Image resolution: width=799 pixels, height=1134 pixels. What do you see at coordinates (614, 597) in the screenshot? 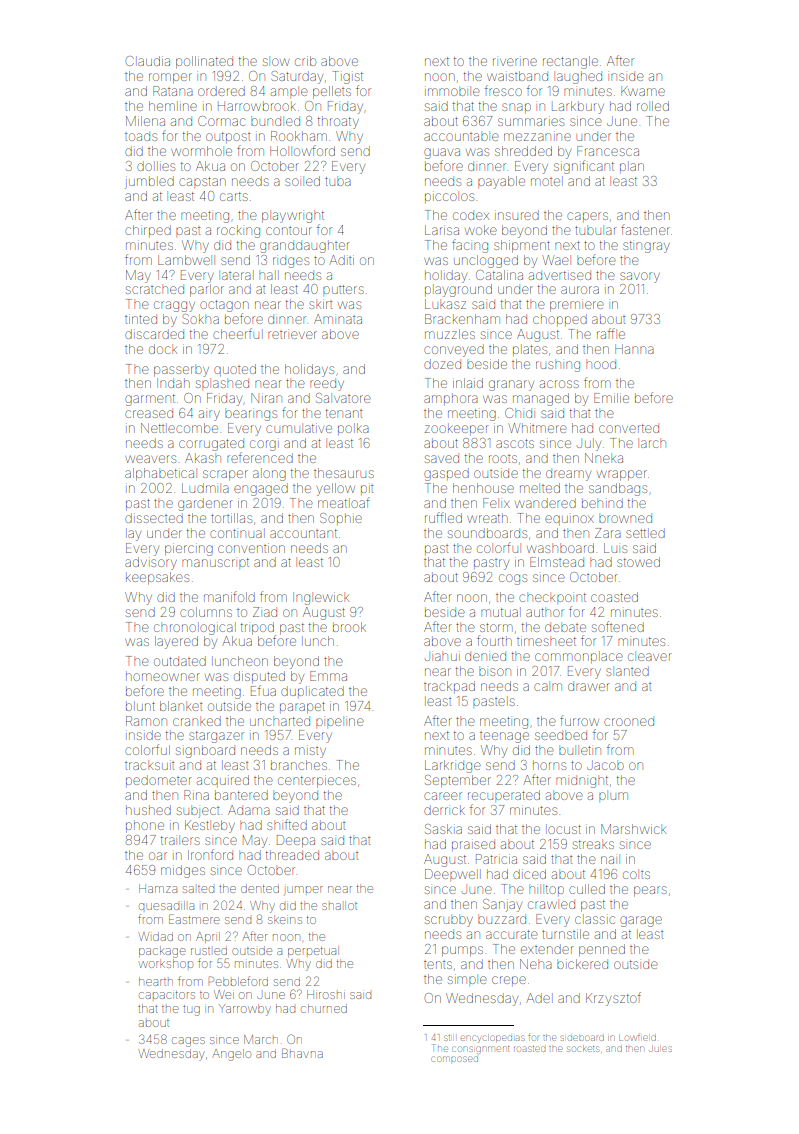
I see `coasted` at bounding box center [614, 597].
